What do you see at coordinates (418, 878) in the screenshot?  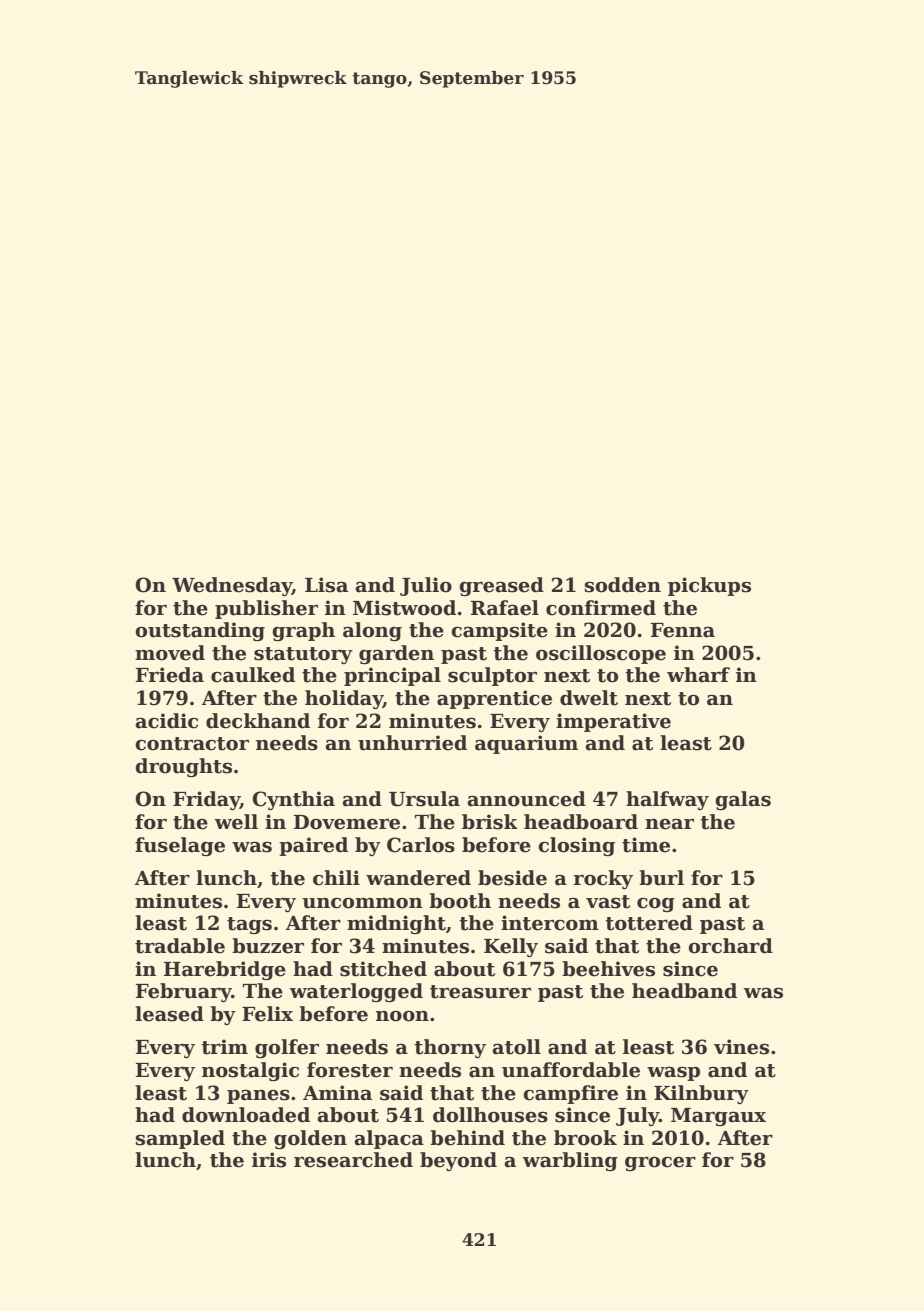 I see `wandered` at bounding box center [418, 878].
